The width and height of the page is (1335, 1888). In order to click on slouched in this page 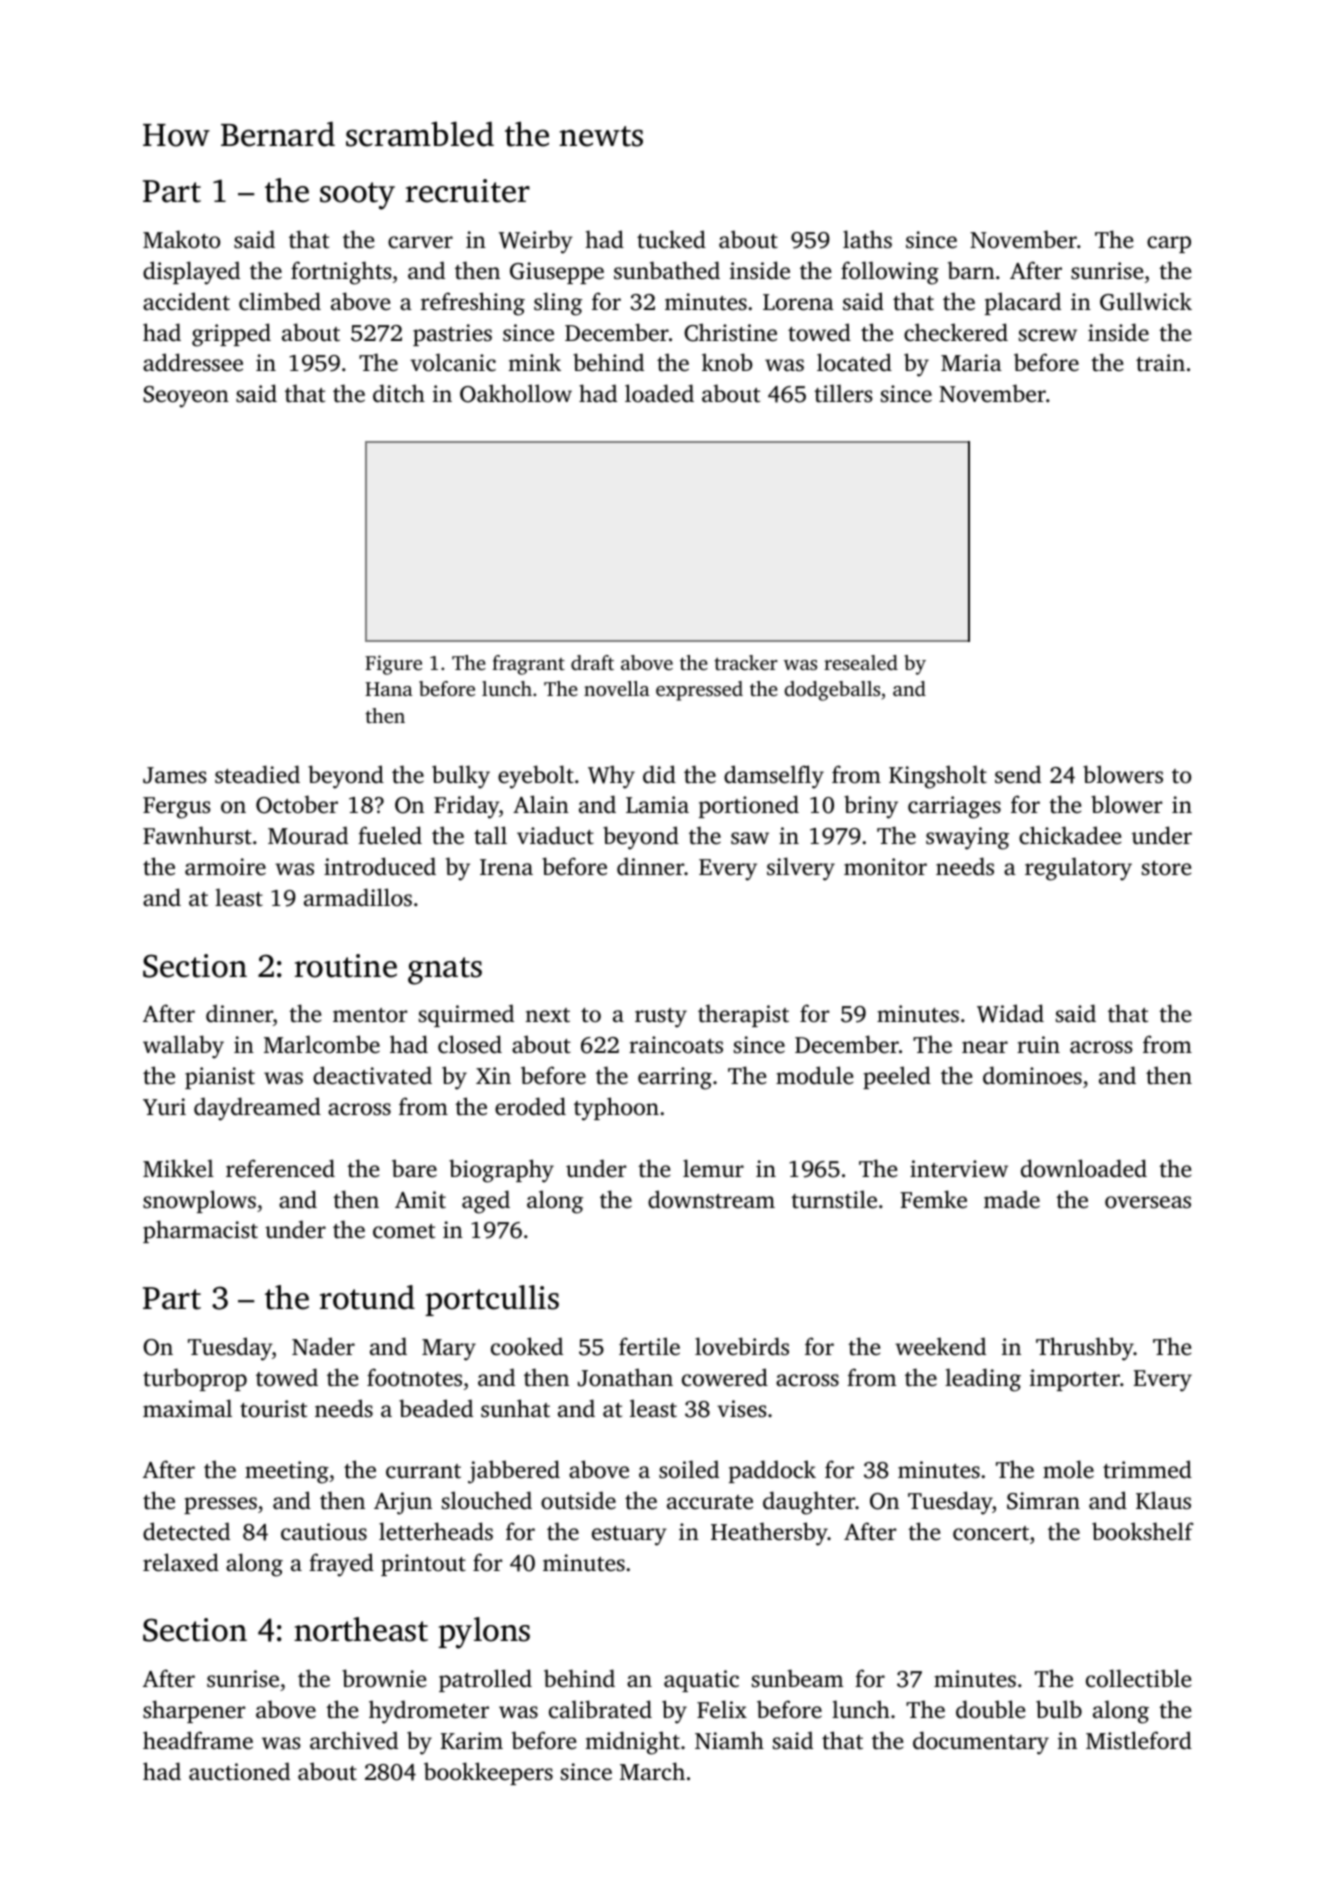, I will do `click(487, 1500)`.
